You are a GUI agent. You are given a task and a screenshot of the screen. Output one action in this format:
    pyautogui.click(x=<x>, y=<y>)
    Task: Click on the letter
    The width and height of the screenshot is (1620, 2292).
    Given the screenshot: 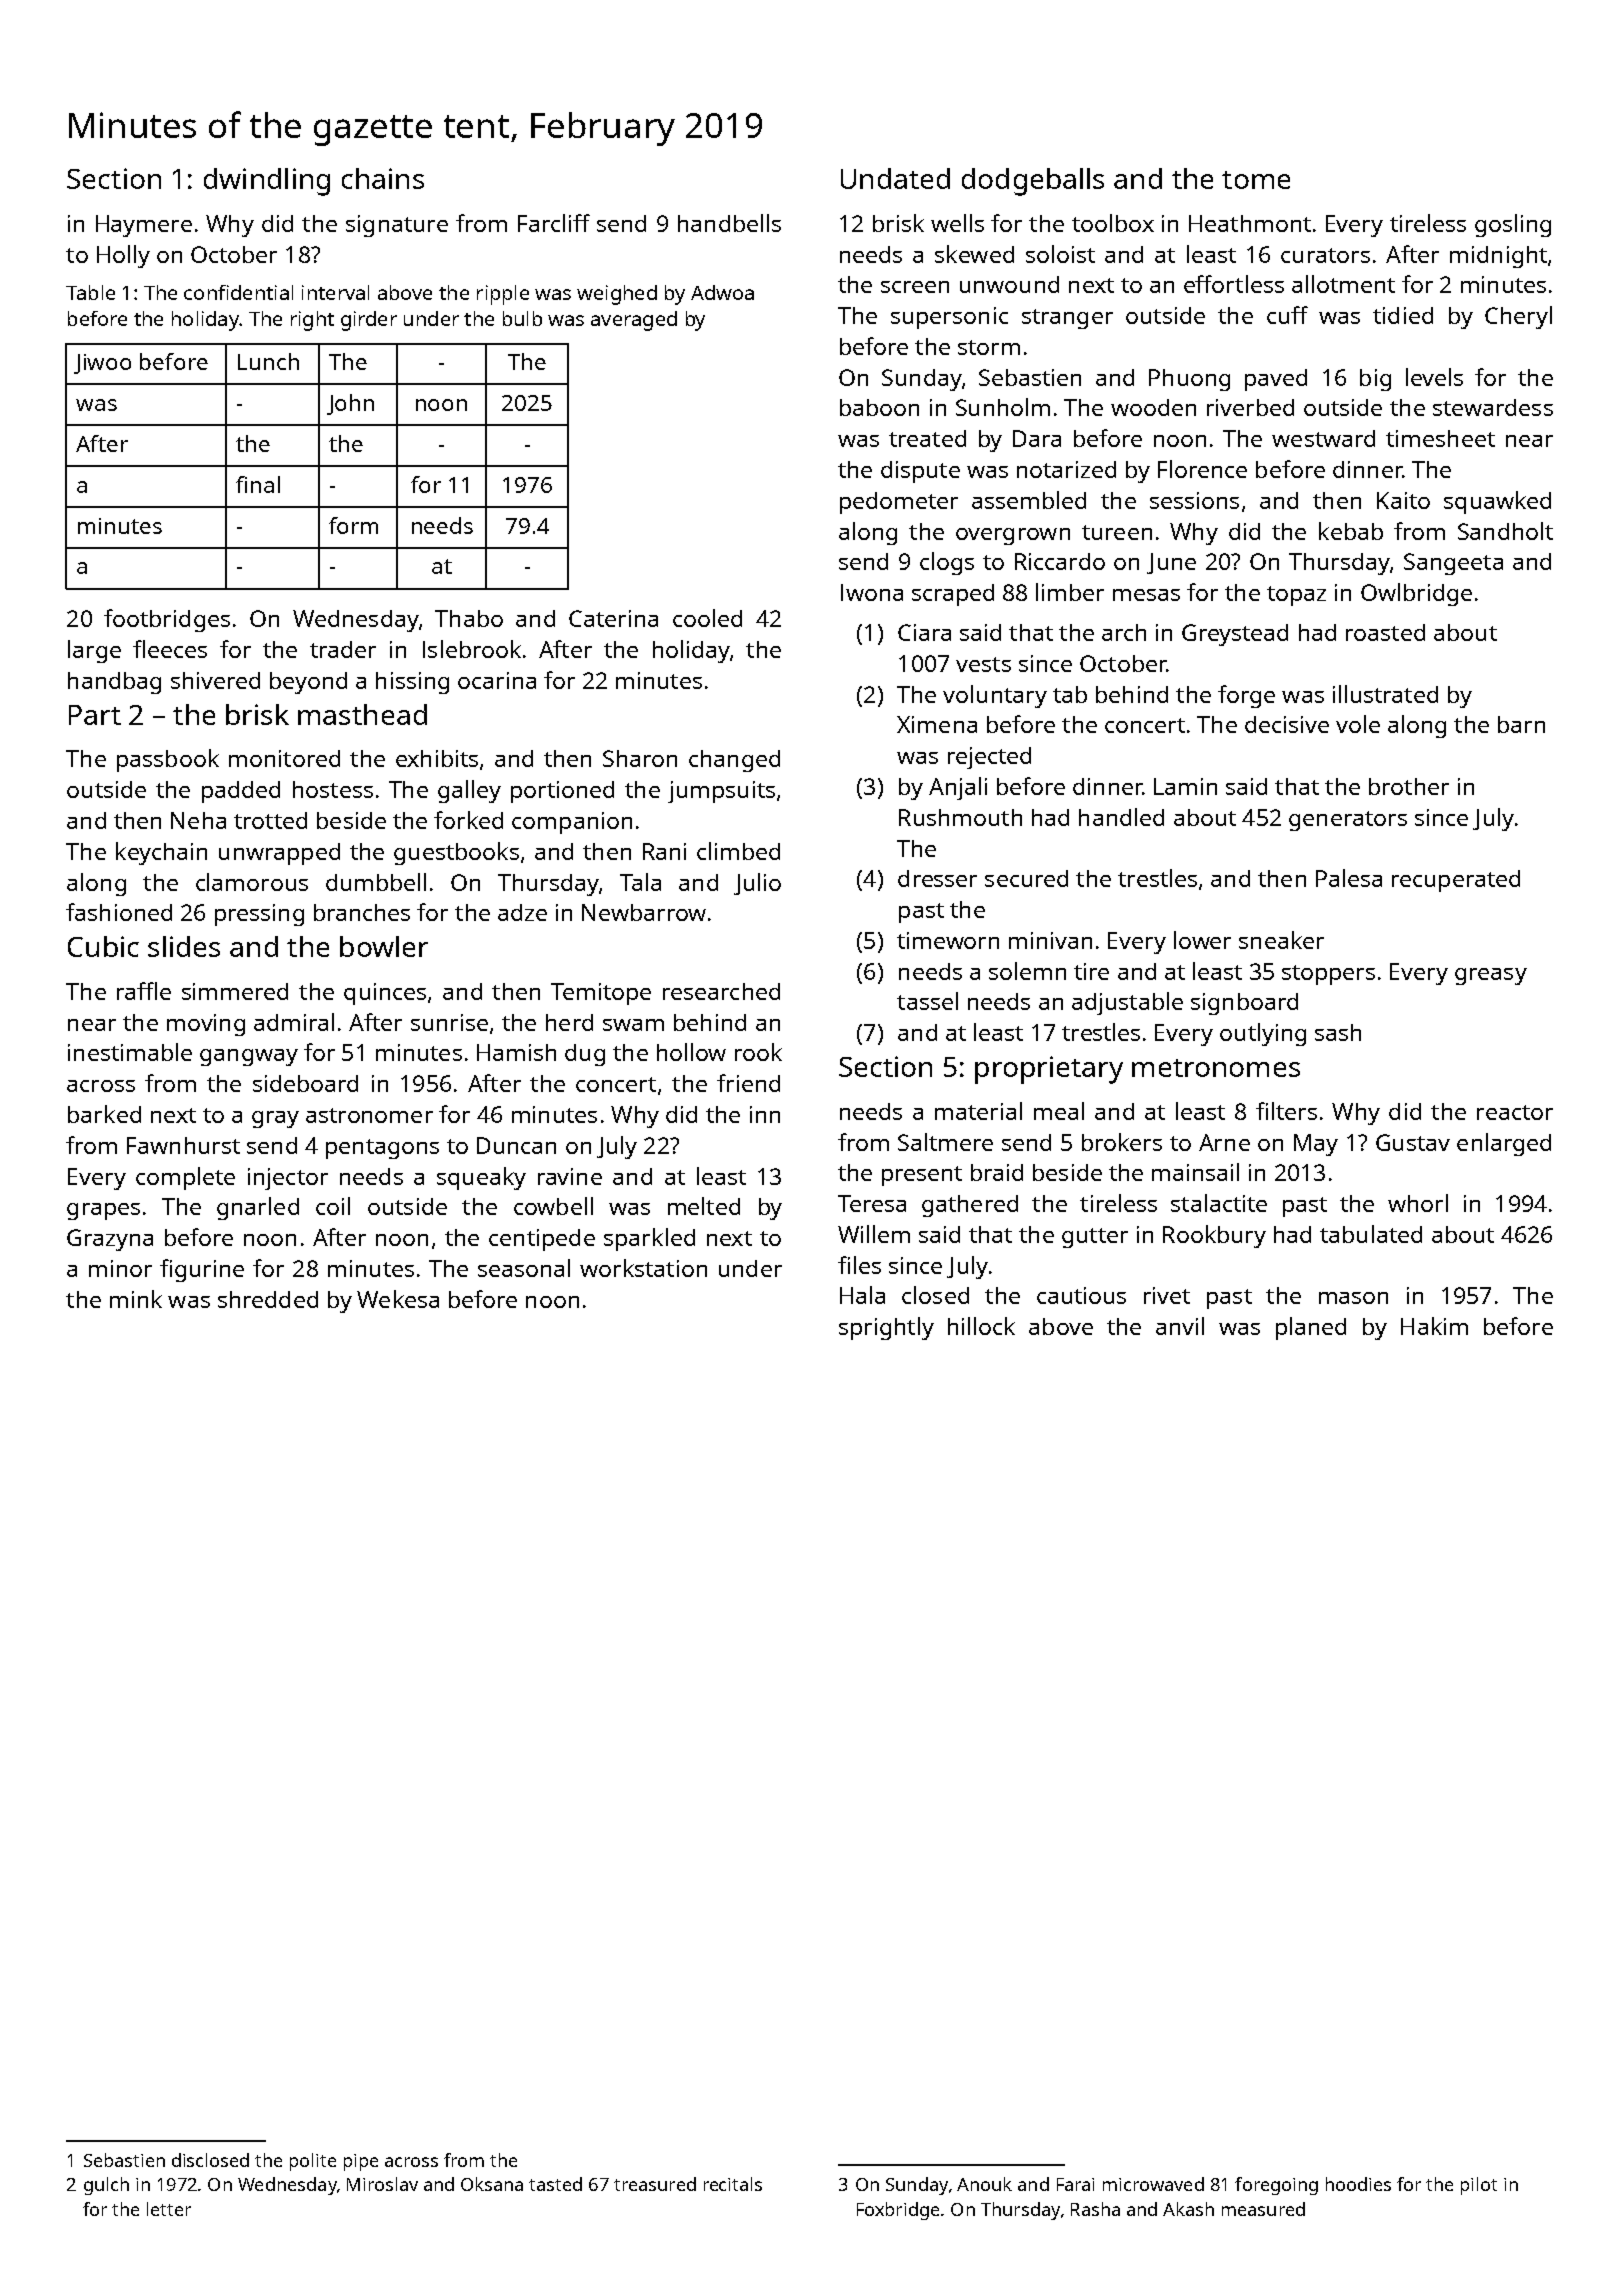 What is the action you would take?
    pyautogui.click(x=169, y=2209)
